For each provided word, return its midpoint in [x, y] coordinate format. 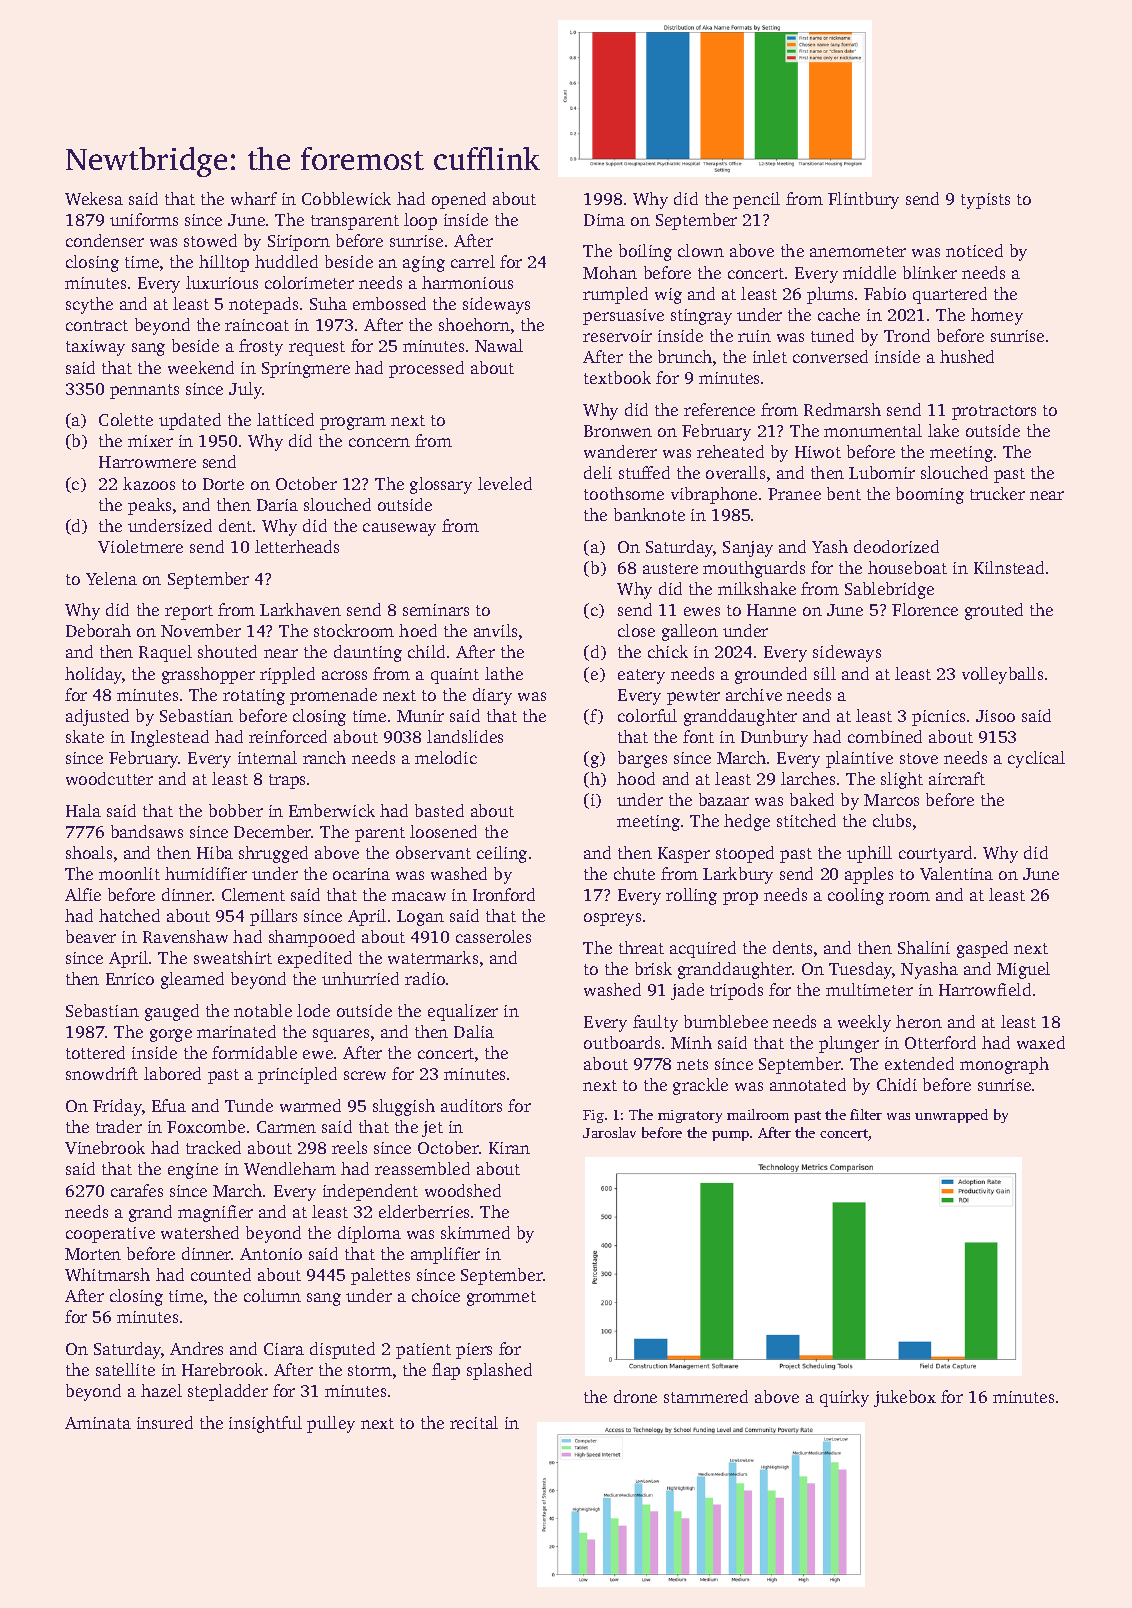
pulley [331, 1424]
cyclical [1036, 759]
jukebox [905, 1398]
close [636, 630]
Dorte [223, 484]
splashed [499, 1371]
